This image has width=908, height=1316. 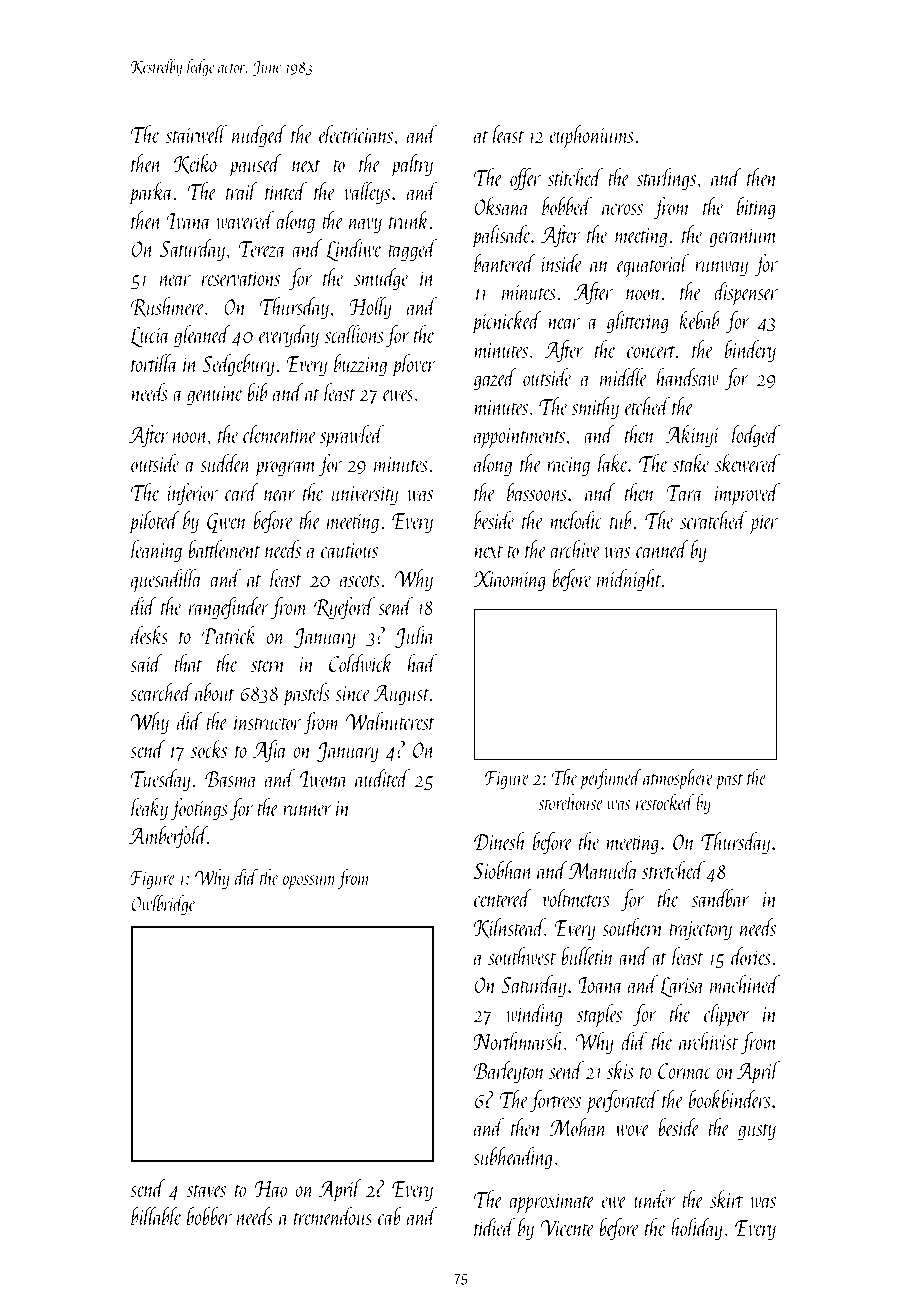 I want to click on reservations, so click(x=241, y=278).
